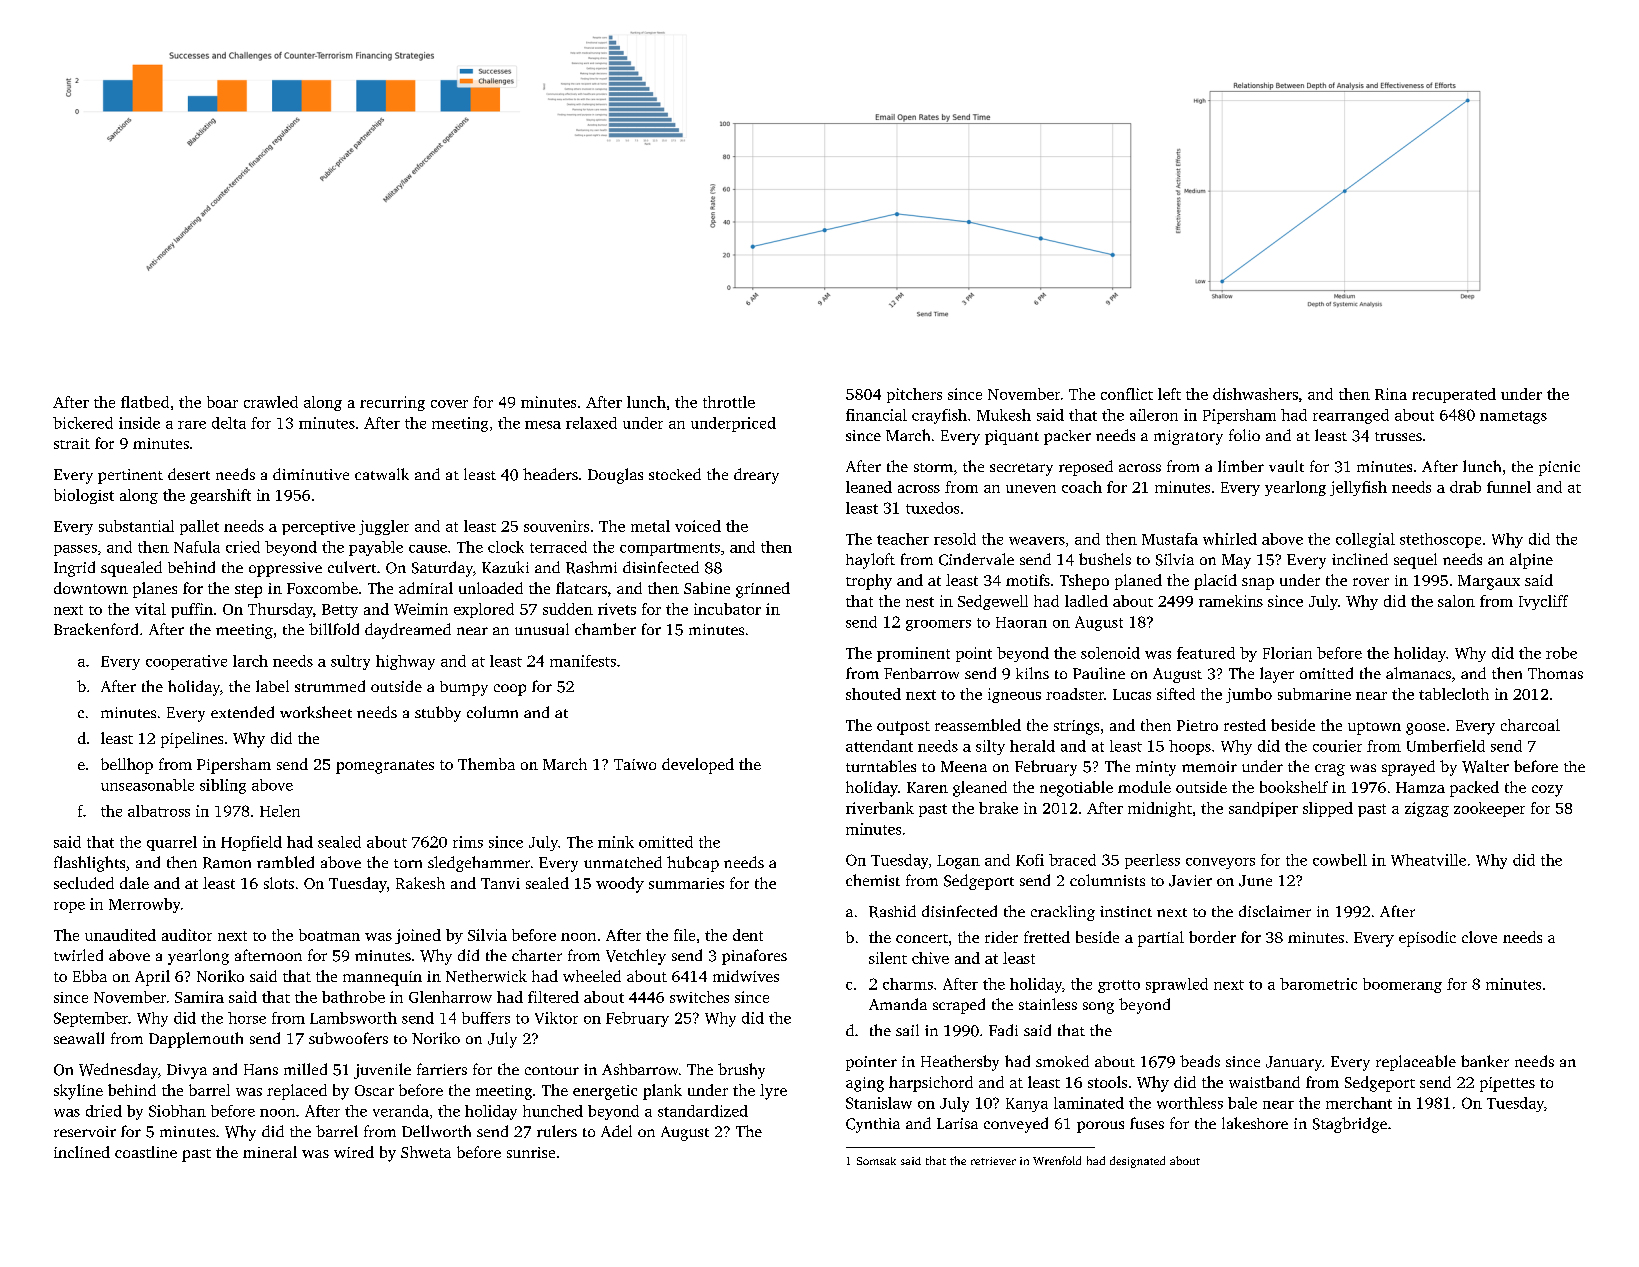 The width and height of the page is (1639, 1267). What do you see at coordinates (131, 569) in the page?
I see `squealed` at bounding box center [131, 569].
